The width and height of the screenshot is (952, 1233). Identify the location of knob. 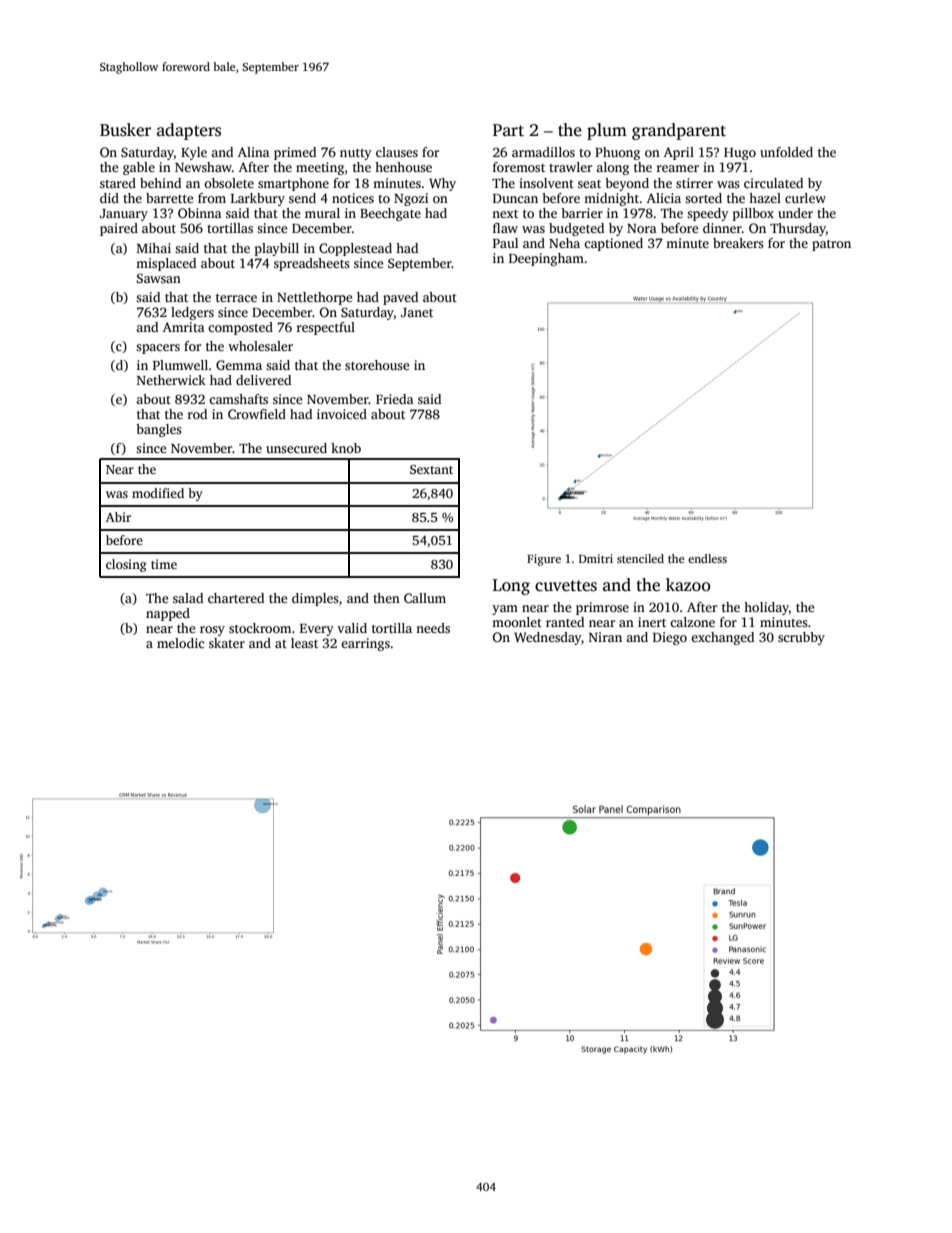
(346, 448).
